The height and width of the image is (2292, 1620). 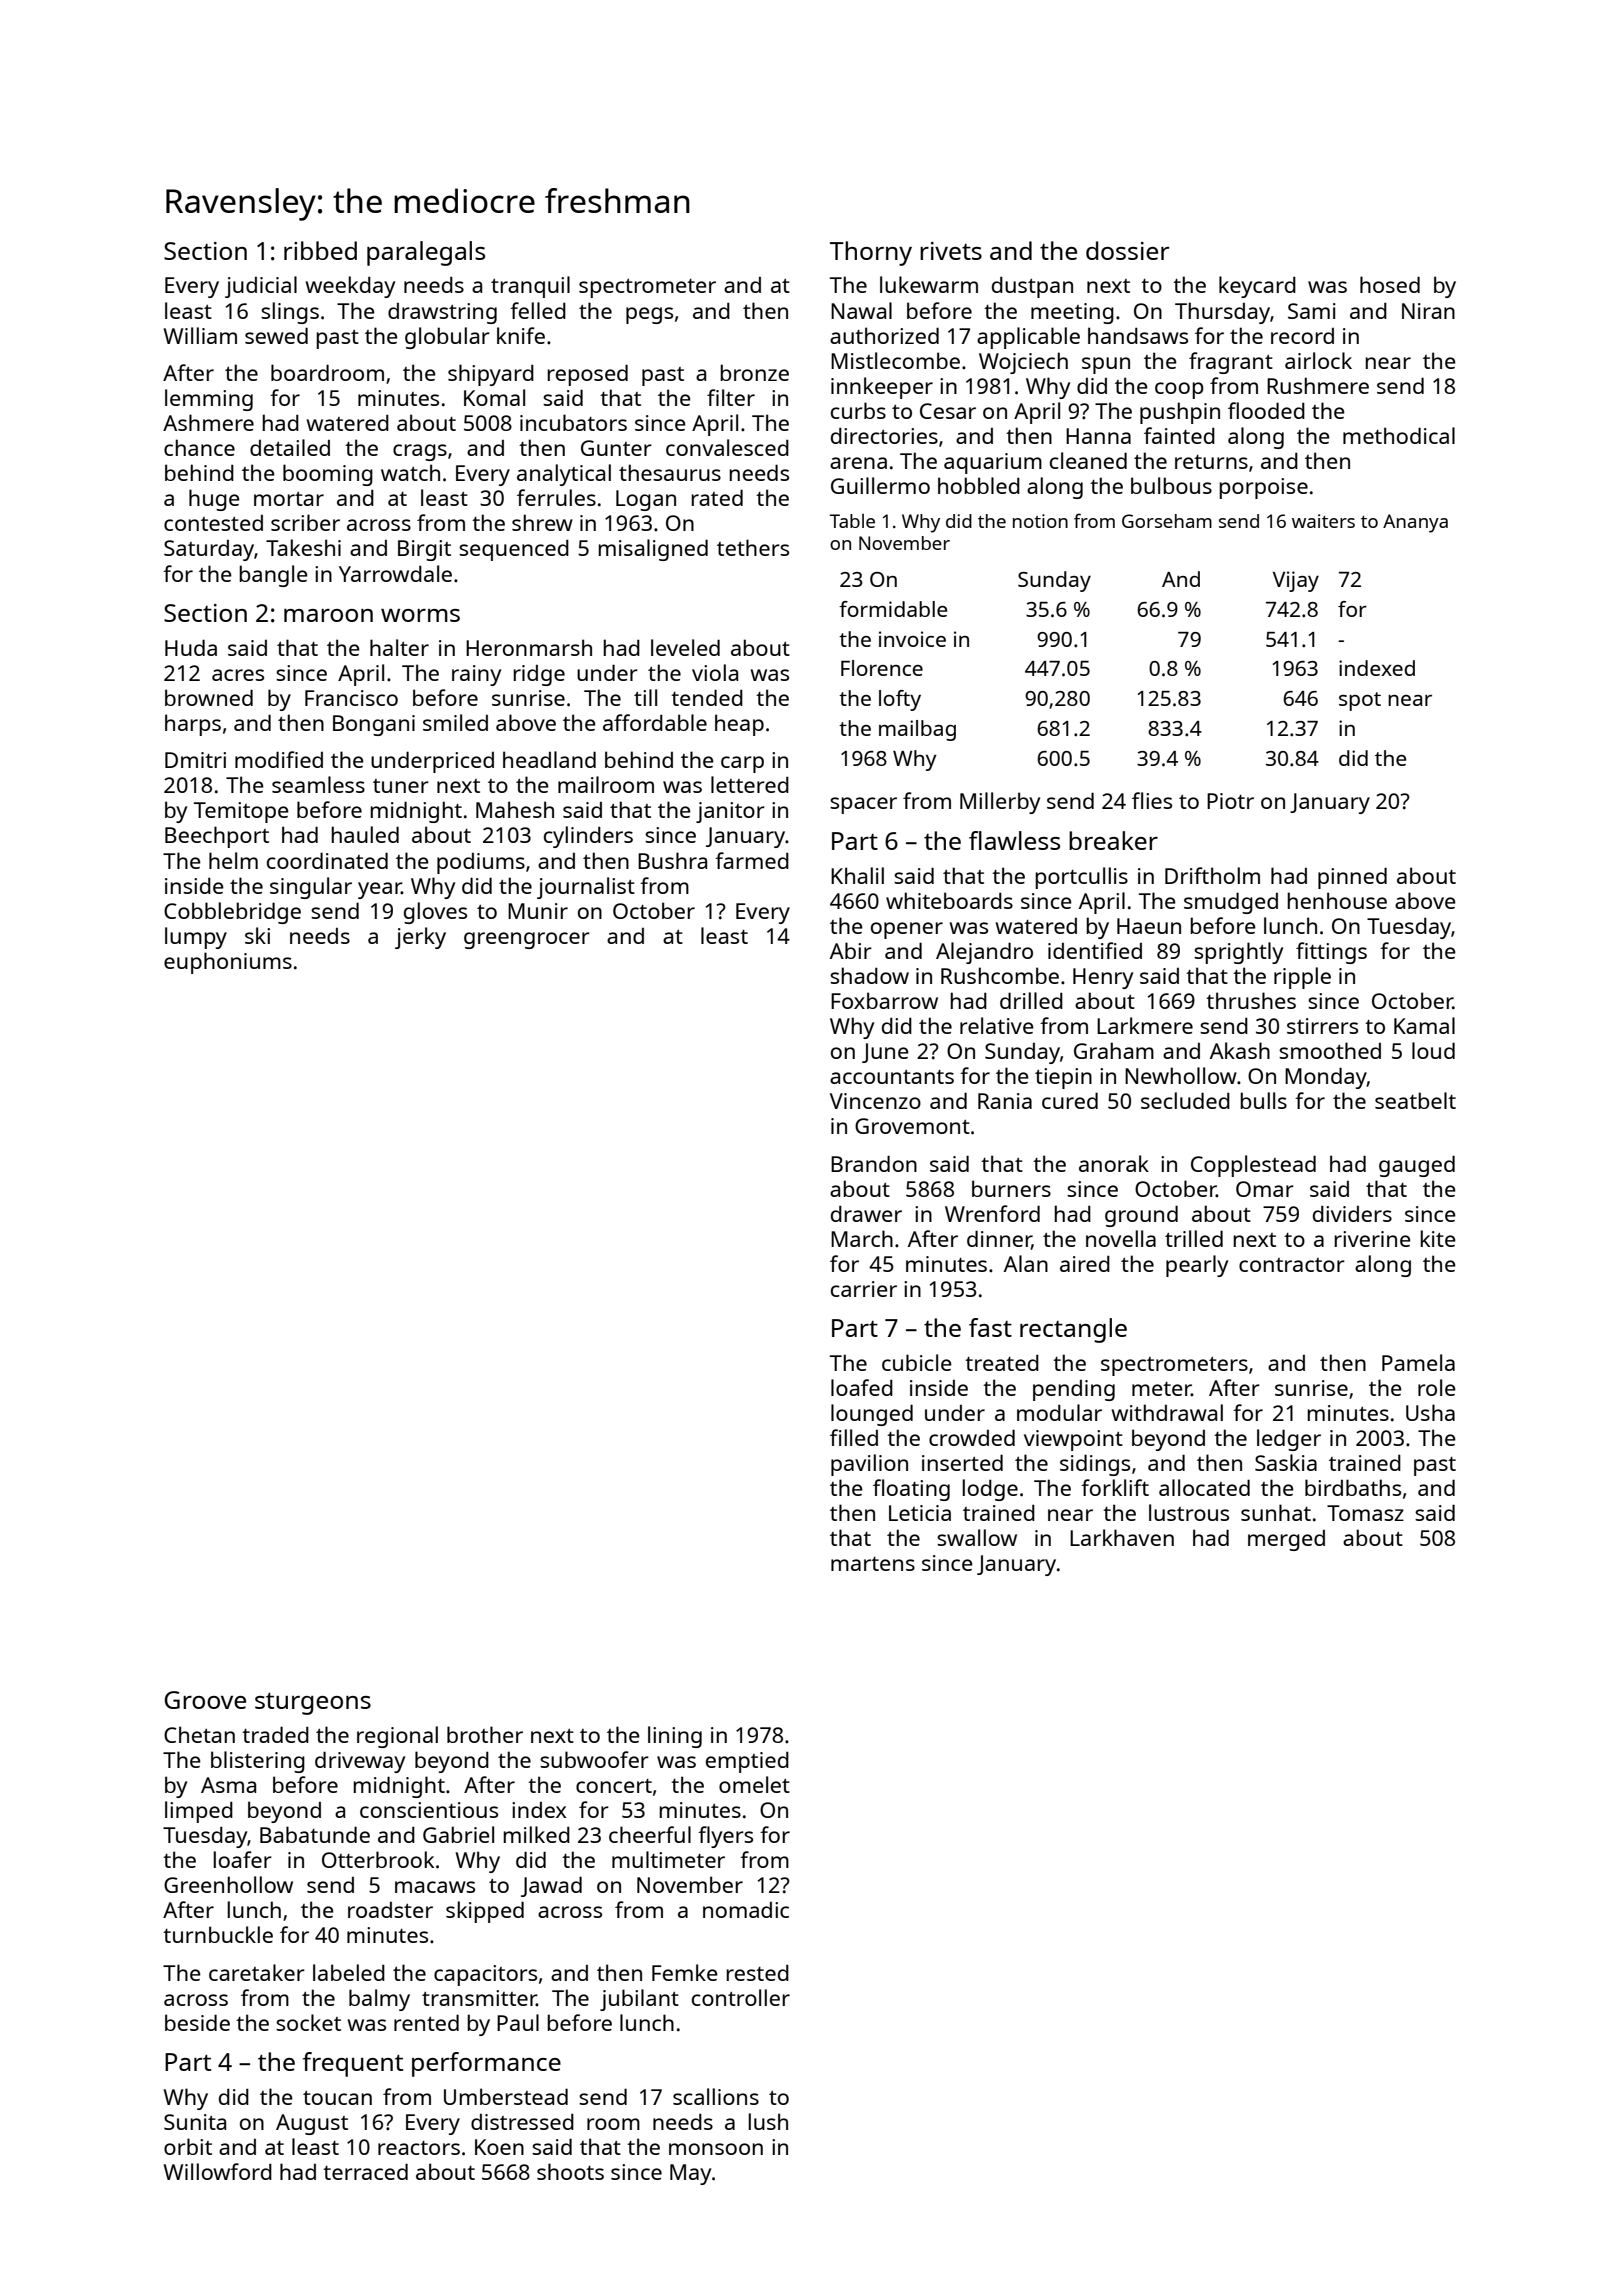 I want to click on loafed, so click(x=862, y=1387).
